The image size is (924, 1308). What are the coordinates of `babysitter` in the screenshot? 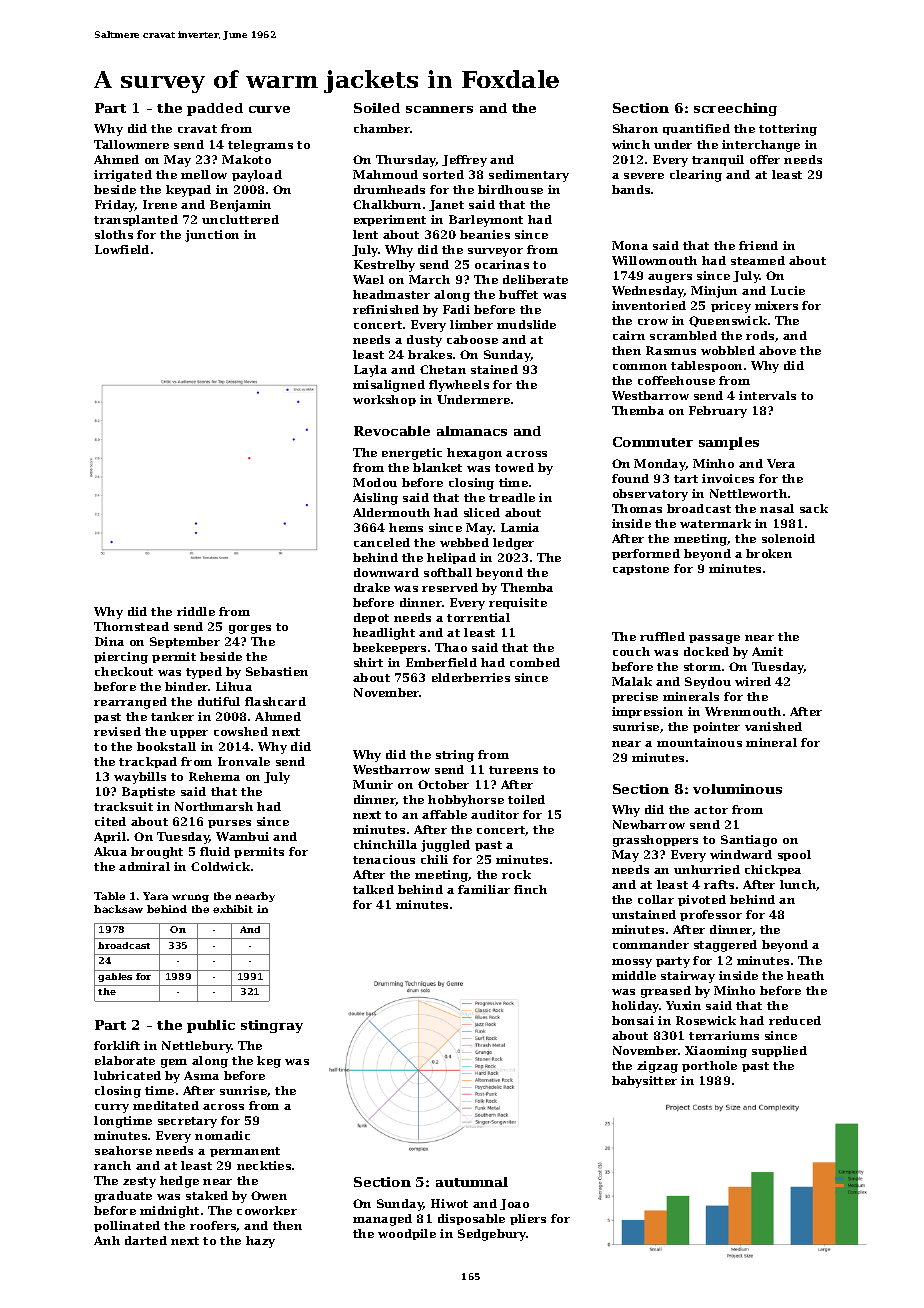 It's located at (644, 1082).
